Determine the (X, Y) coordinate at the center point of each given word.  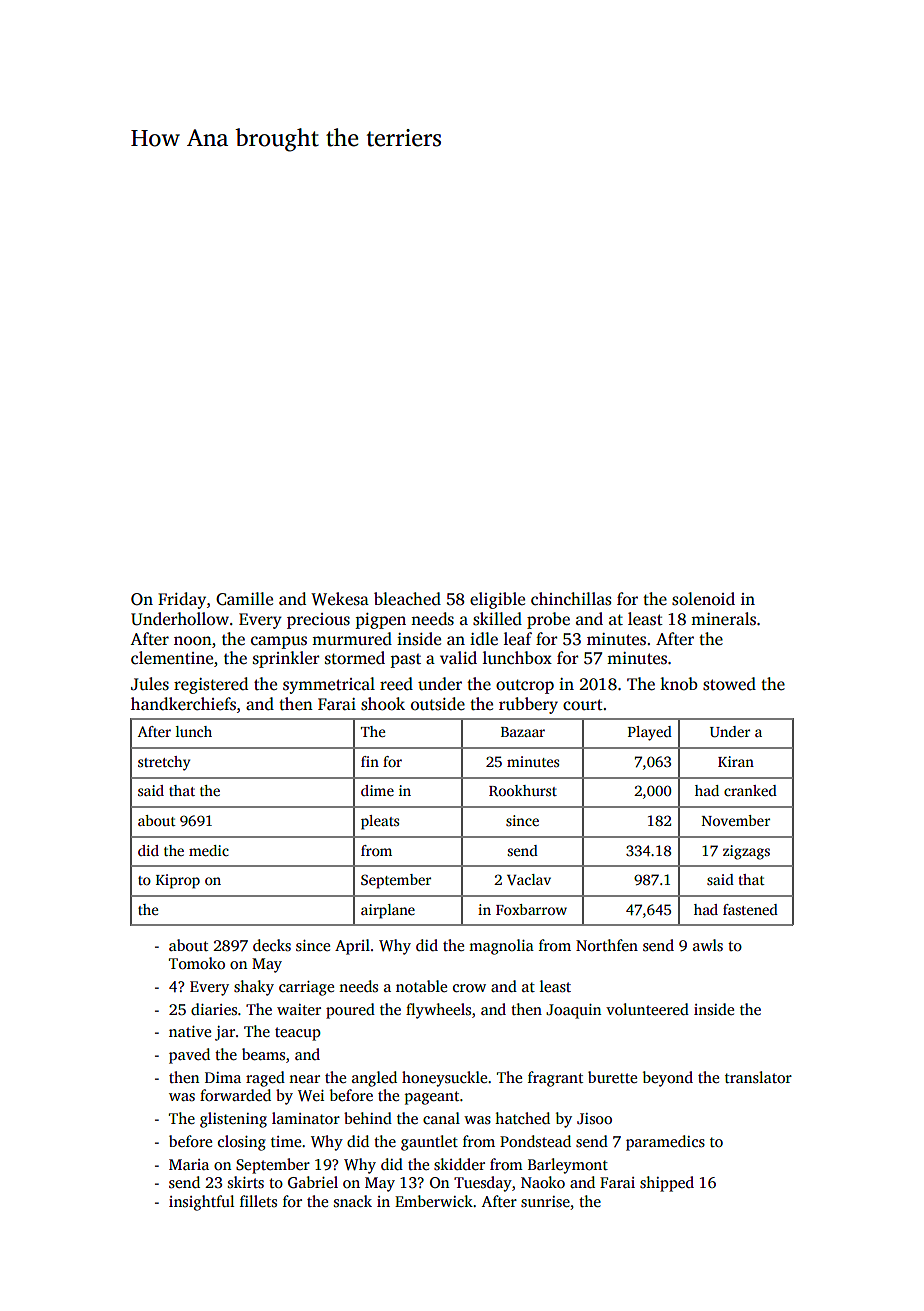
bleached (407, 599)
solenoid (703, 599)
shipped (667, 1184)
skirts (246, 1182)
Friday (182, 600)
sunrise (545, 1202)
